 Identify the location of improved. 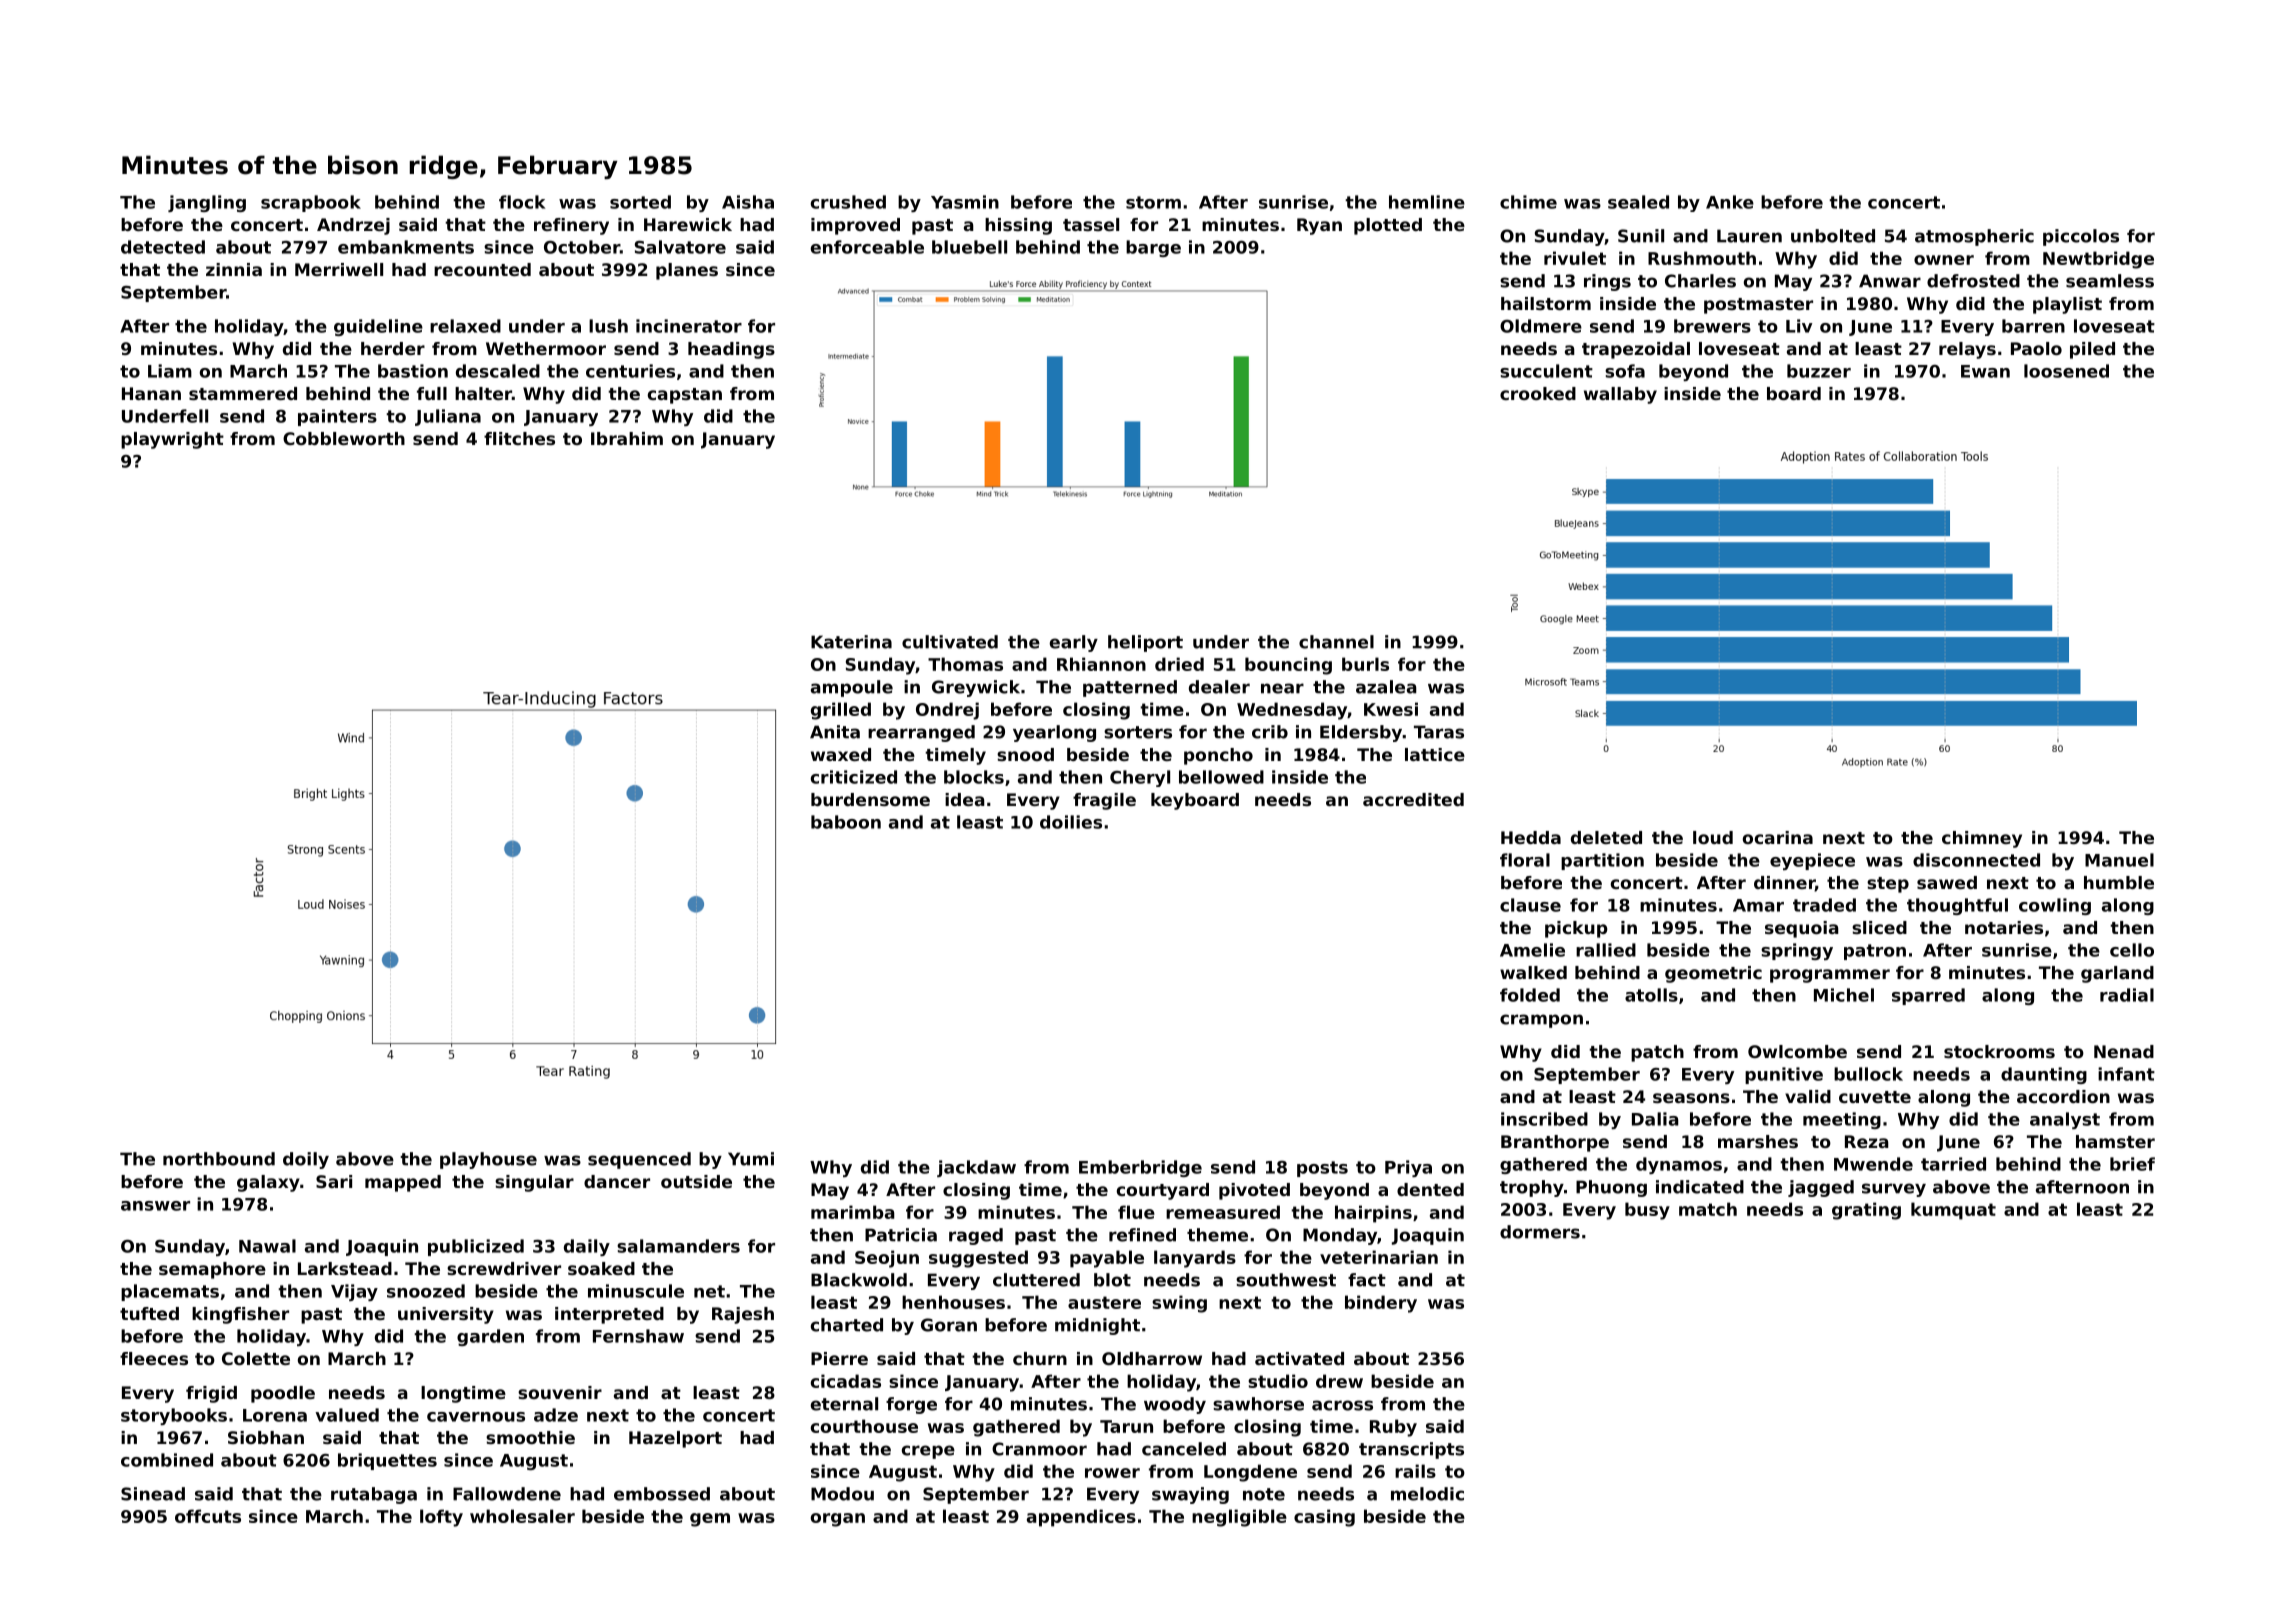
(855, 226).
